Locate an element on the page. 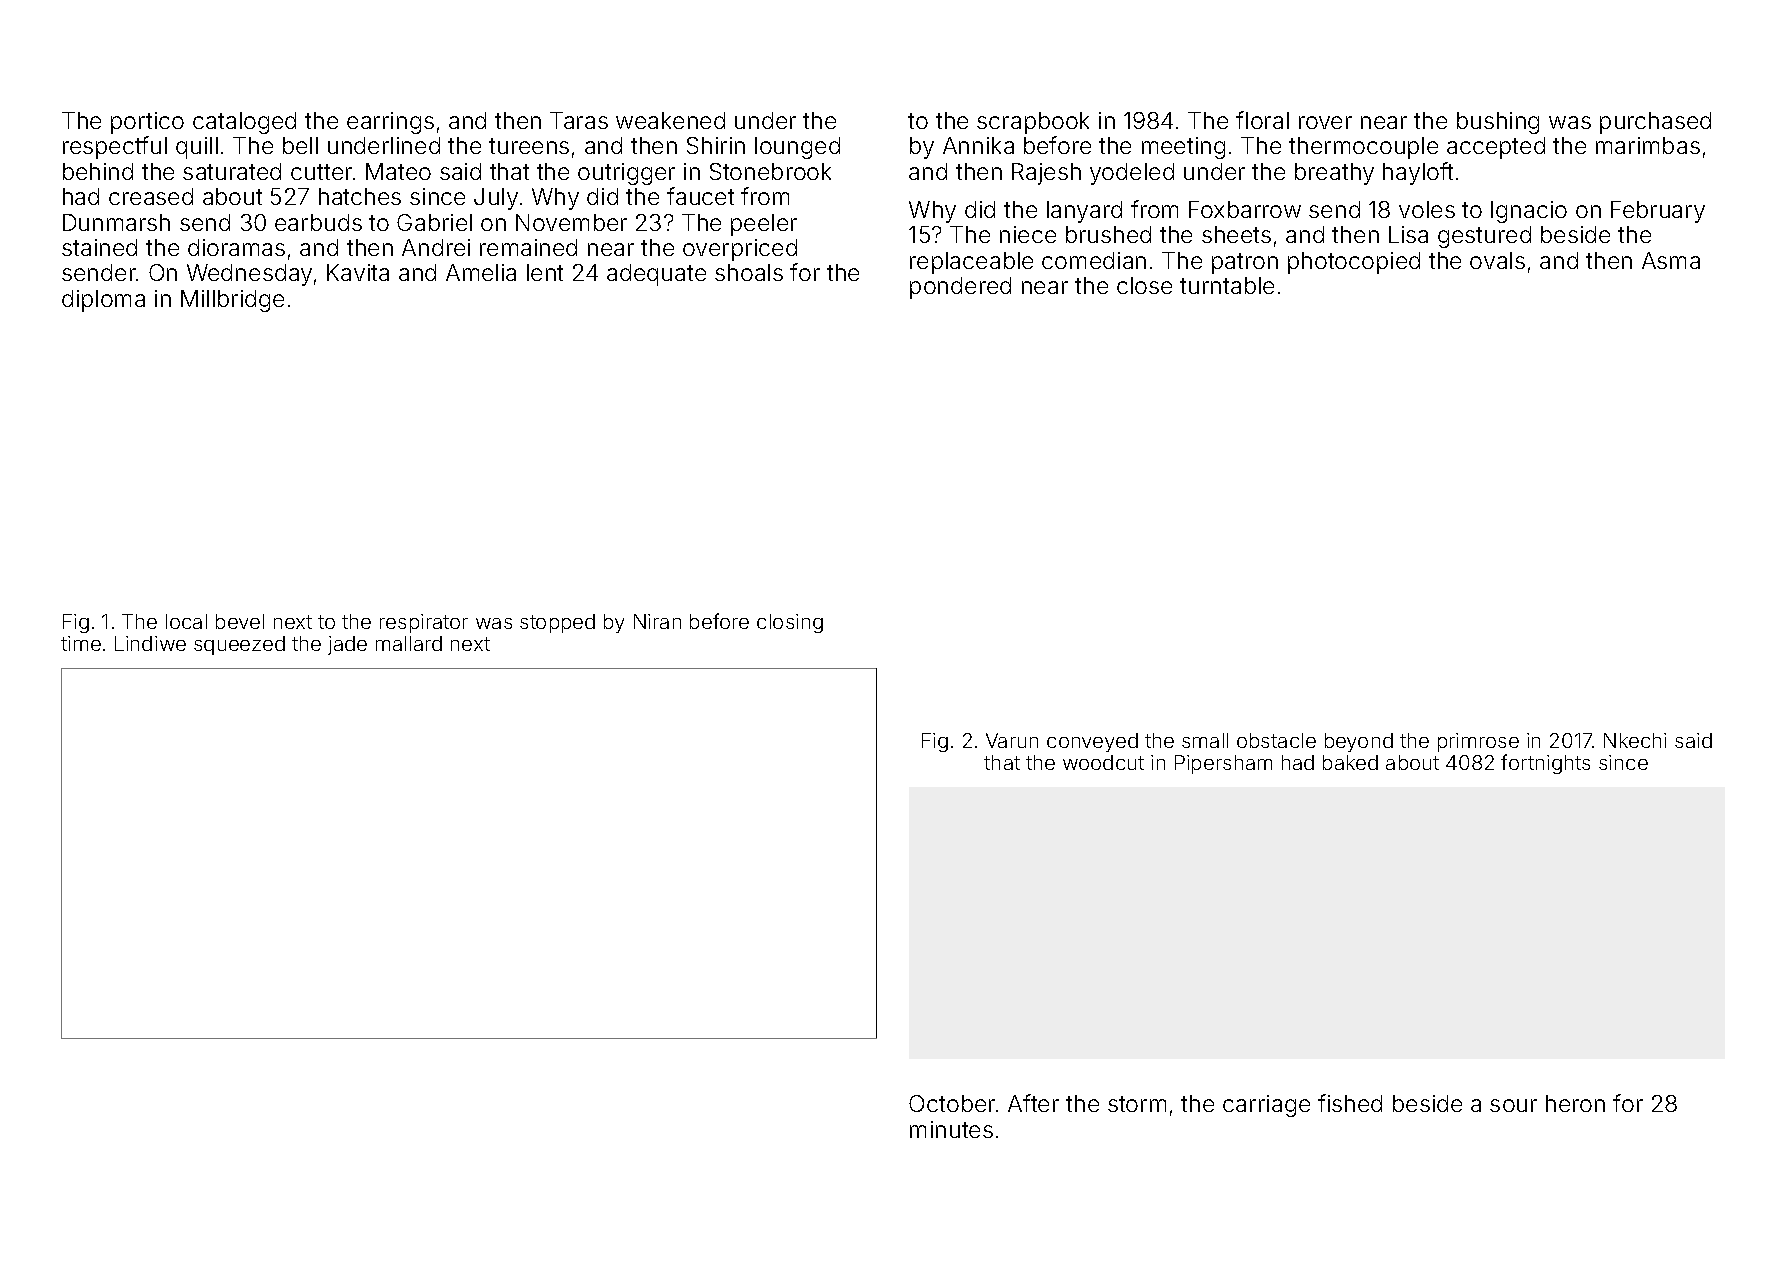 The height and width of the page is (1263, 1786). respirator is located at coordinates (424, 623).
